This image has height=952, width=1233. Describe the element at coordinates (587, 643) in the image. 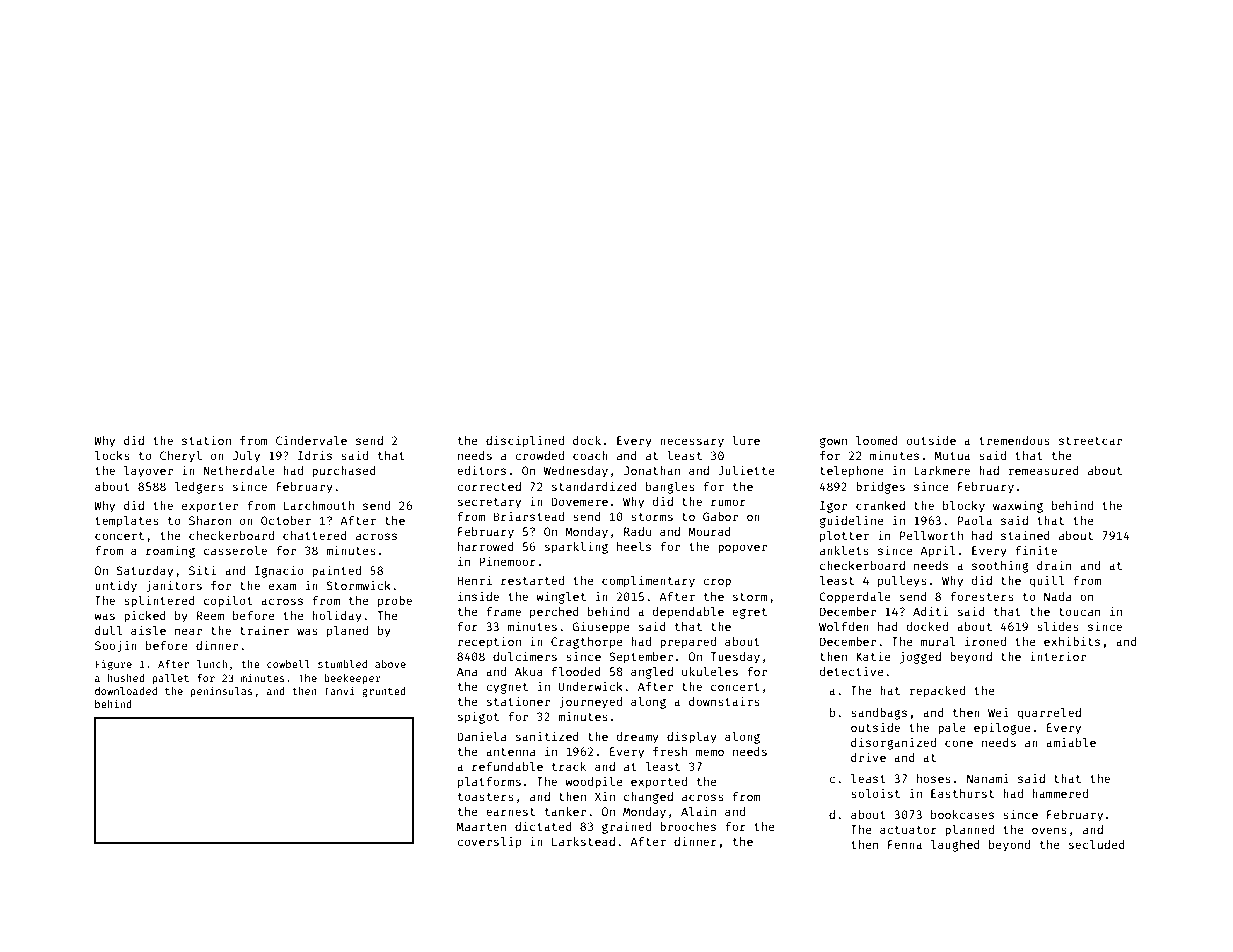

I see `Cragthorpe` at that location.
